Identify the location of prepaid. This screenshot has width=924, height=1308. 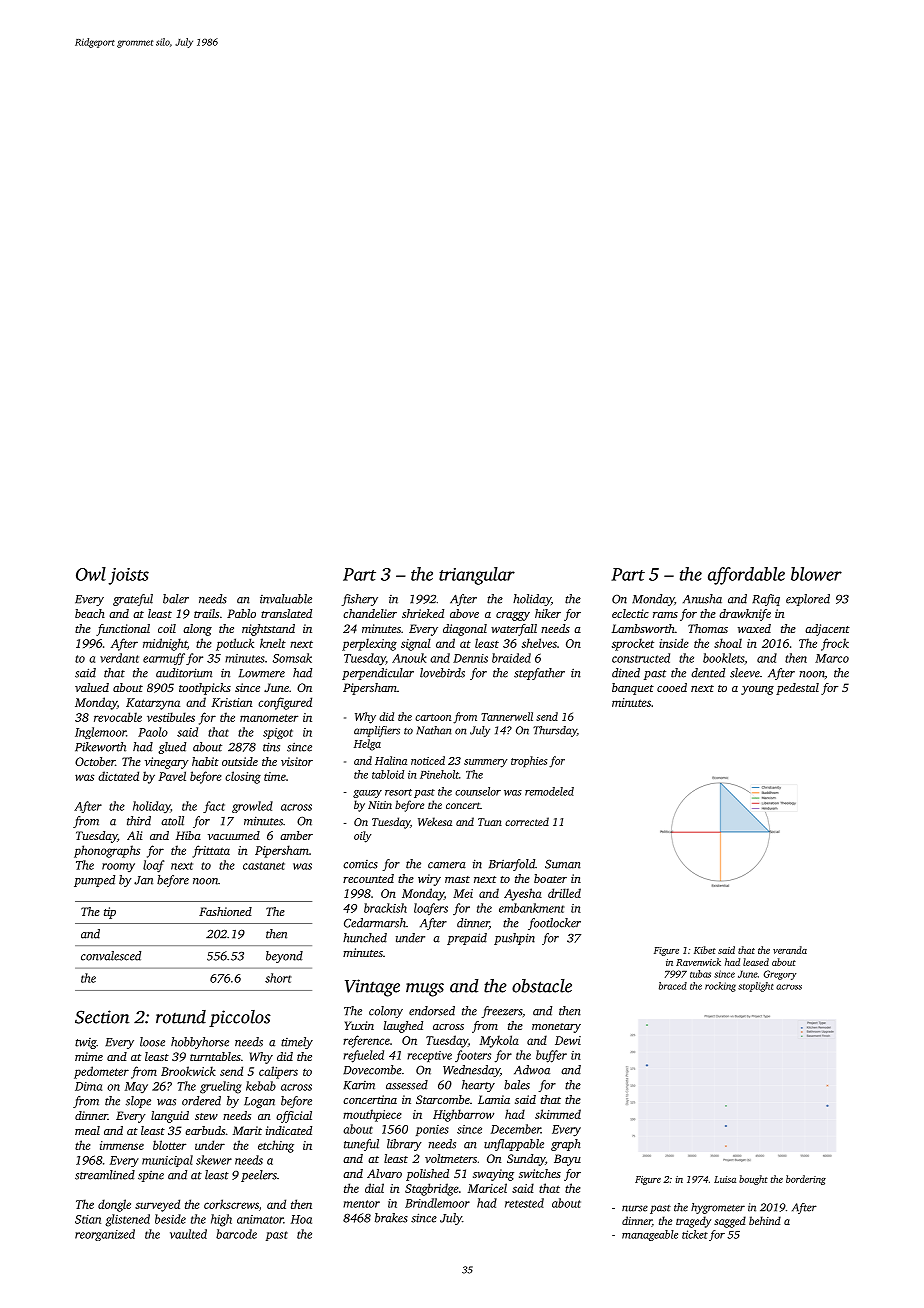
(467, 939).
